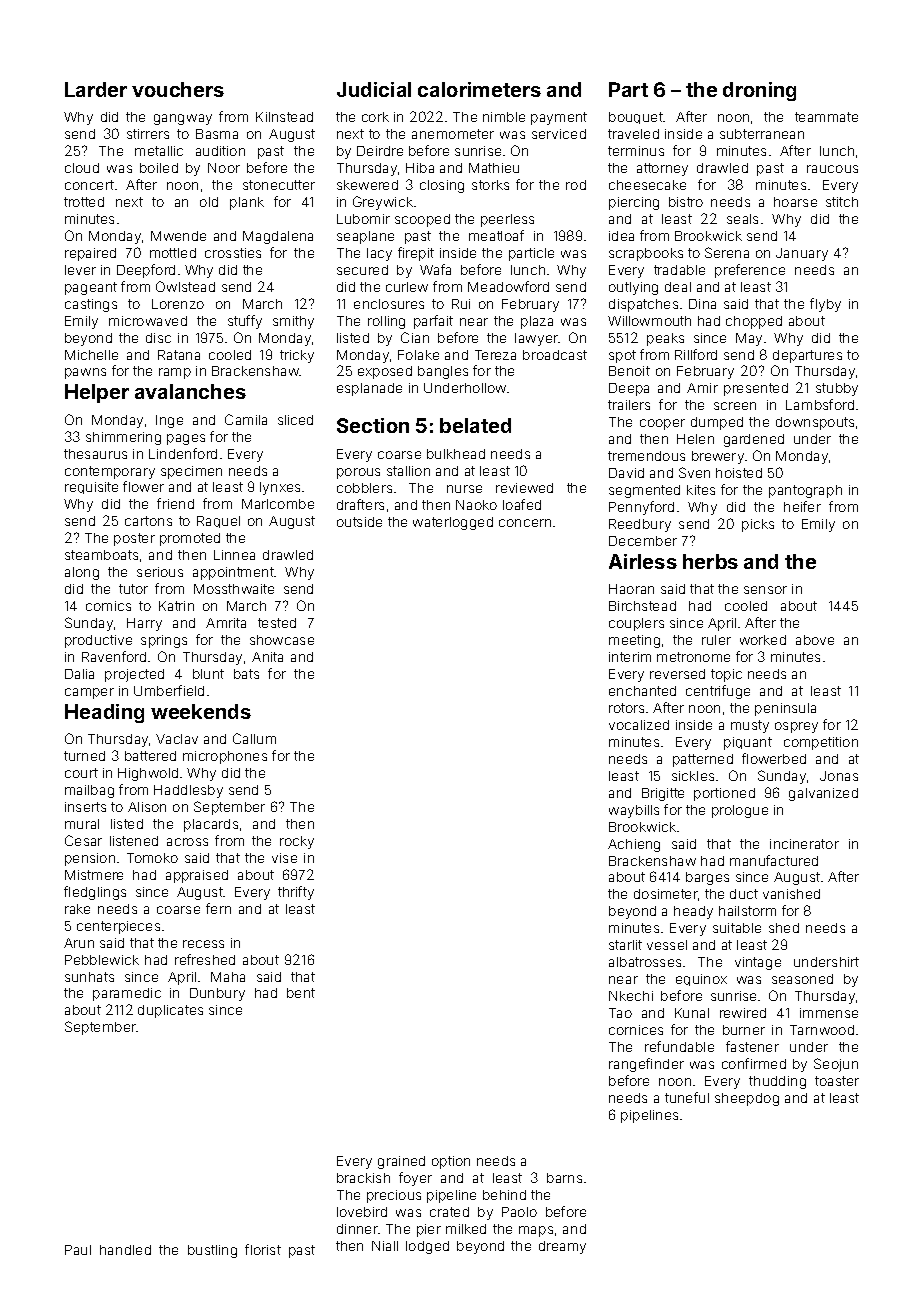 Image resolution: width=924 pixels, height=1308 pixels. I want to click on cartons, so click(148, 521).
